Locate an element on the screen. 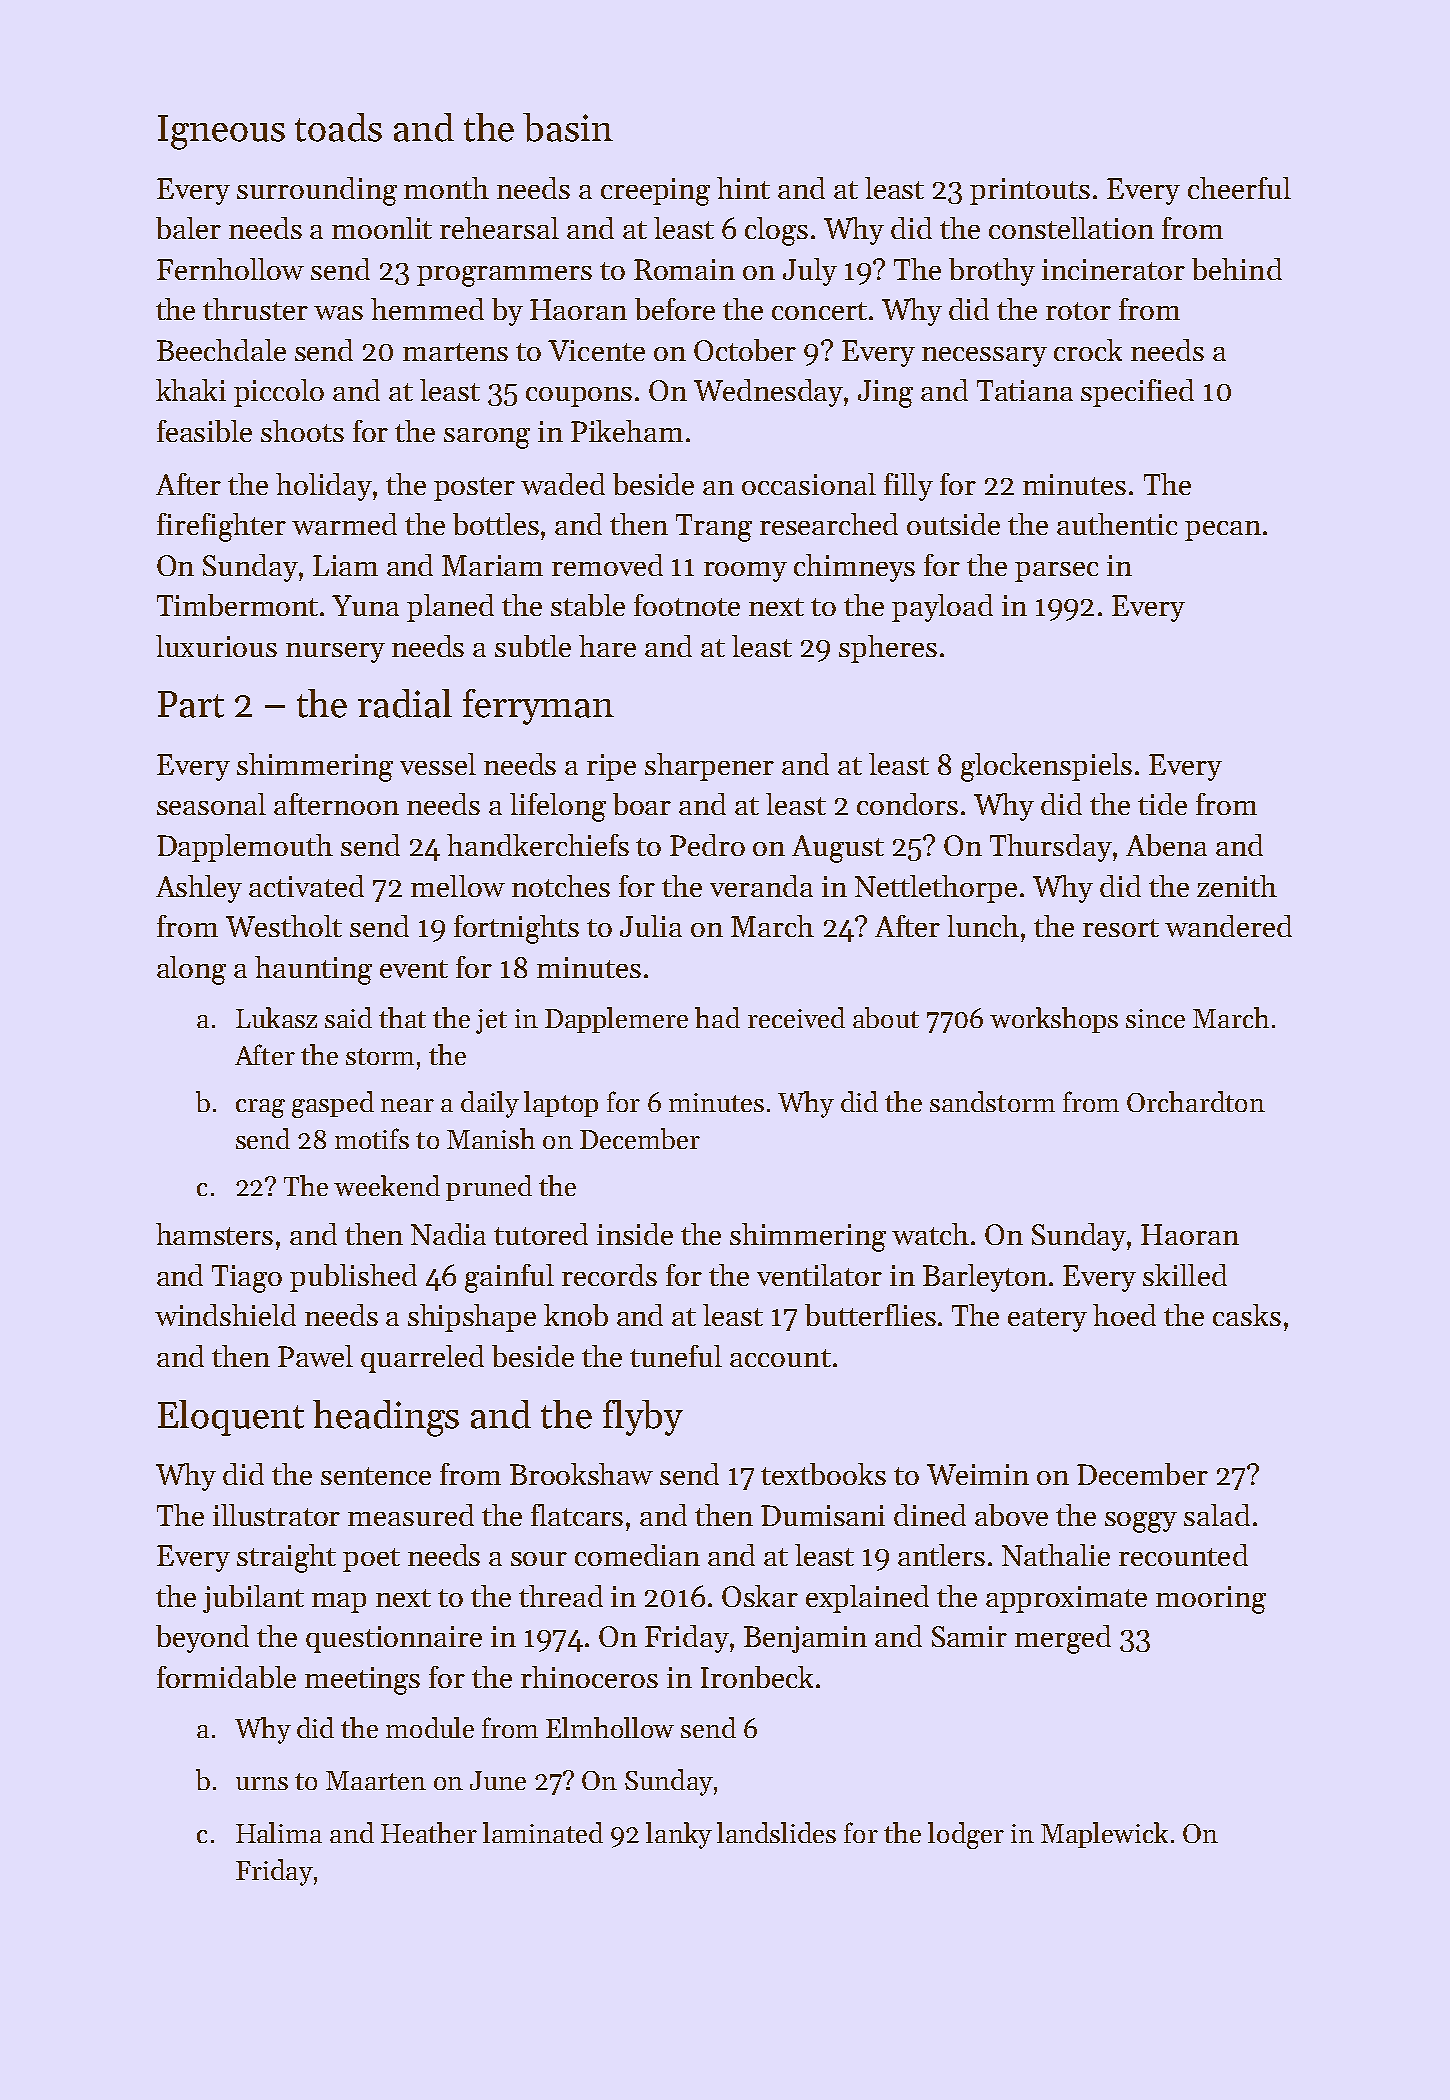 This screenshot has height=2100, width=1450. mooring is located at coordinates (1211, 1600).
